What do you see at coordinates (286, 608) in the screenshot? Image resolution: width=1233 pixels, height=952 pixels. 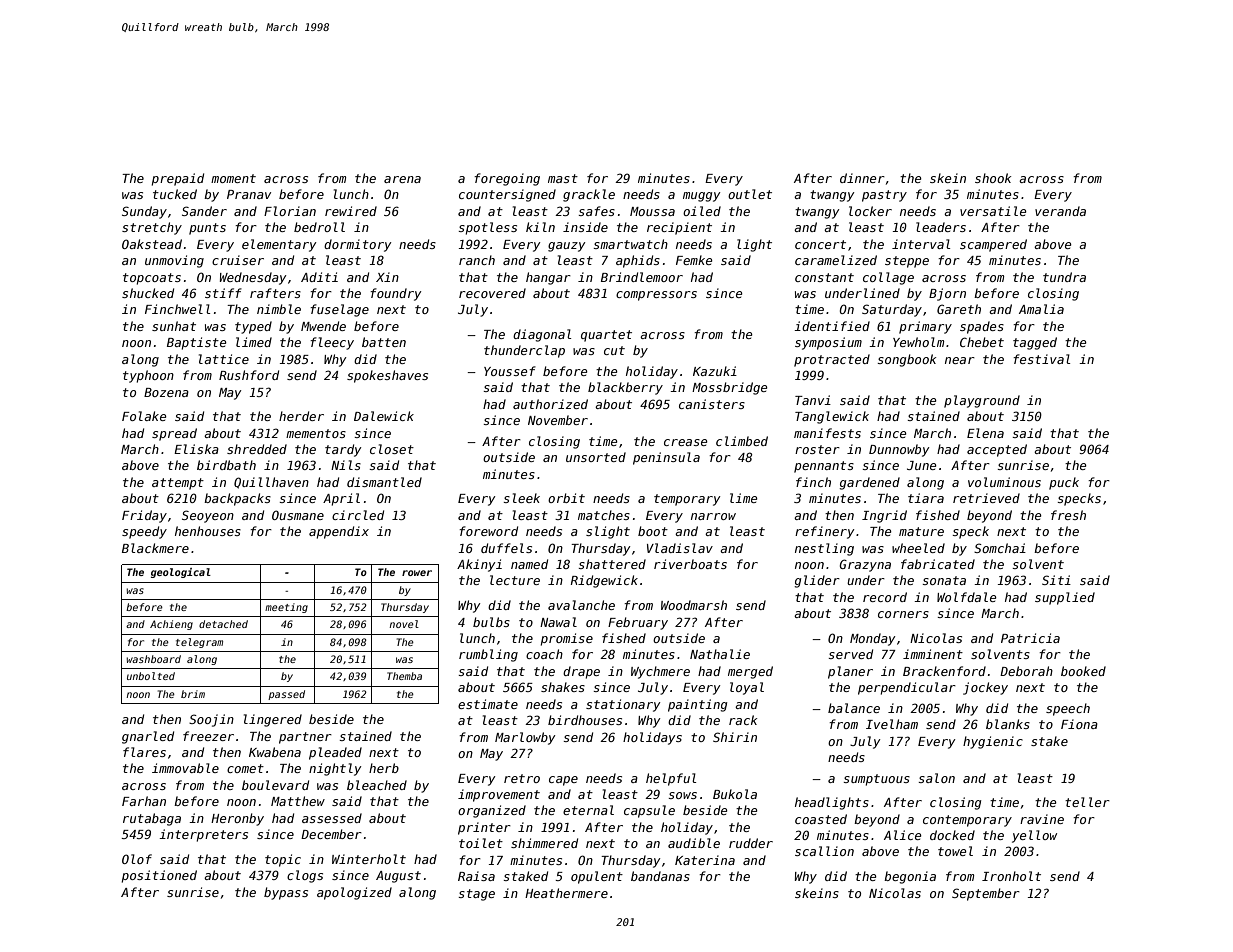 I see `meeting` at bounding box center [286, 608].
